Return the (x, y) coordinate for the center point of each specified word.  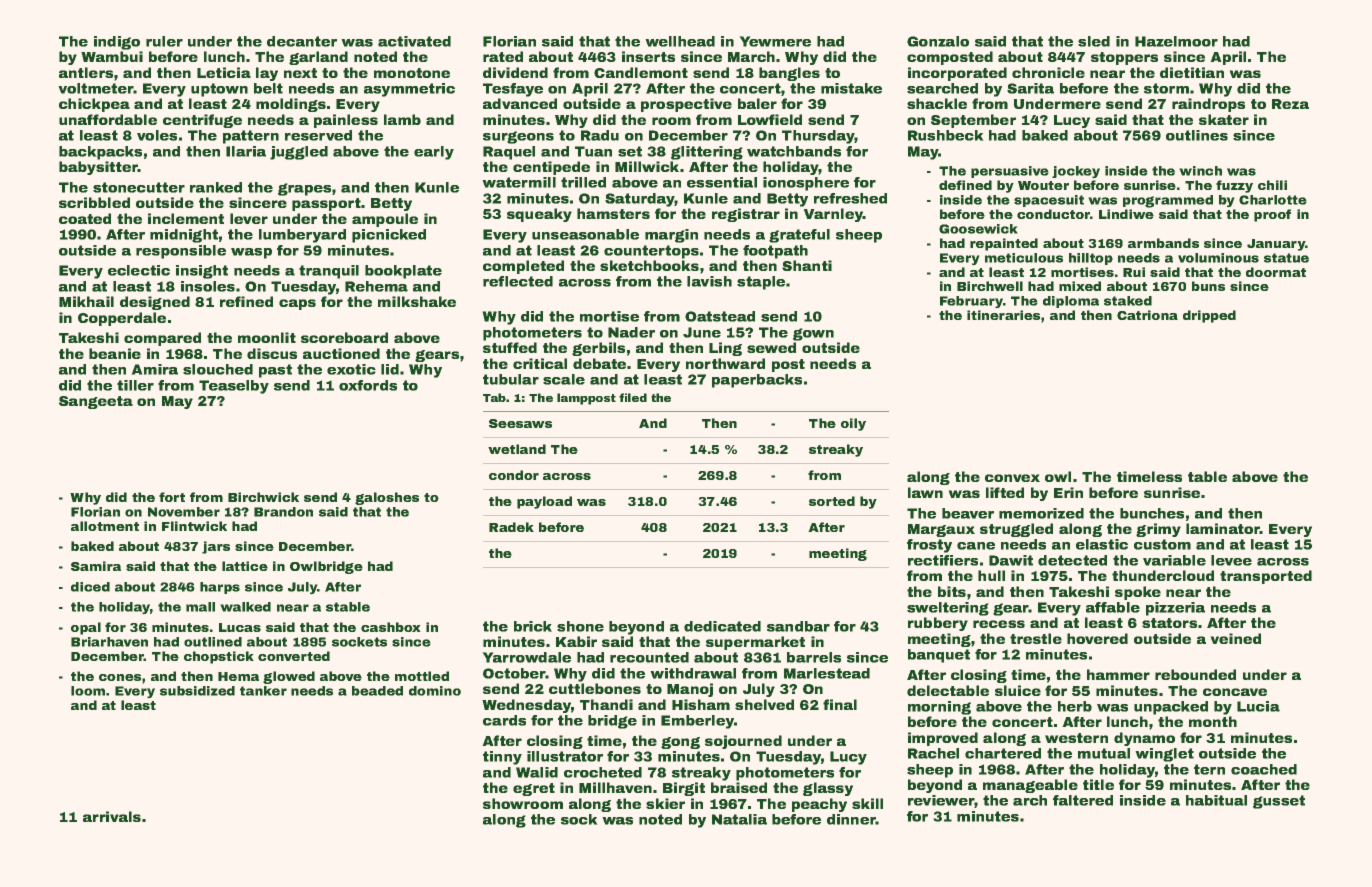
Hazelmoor (1176, 41)
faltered (1083, 800)
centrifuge (202, 121)
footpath (775, 252)
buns (1208, 286)
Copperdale (122, 319)
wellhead (680, 41)
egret (534, 789)
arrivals (112, 816)
